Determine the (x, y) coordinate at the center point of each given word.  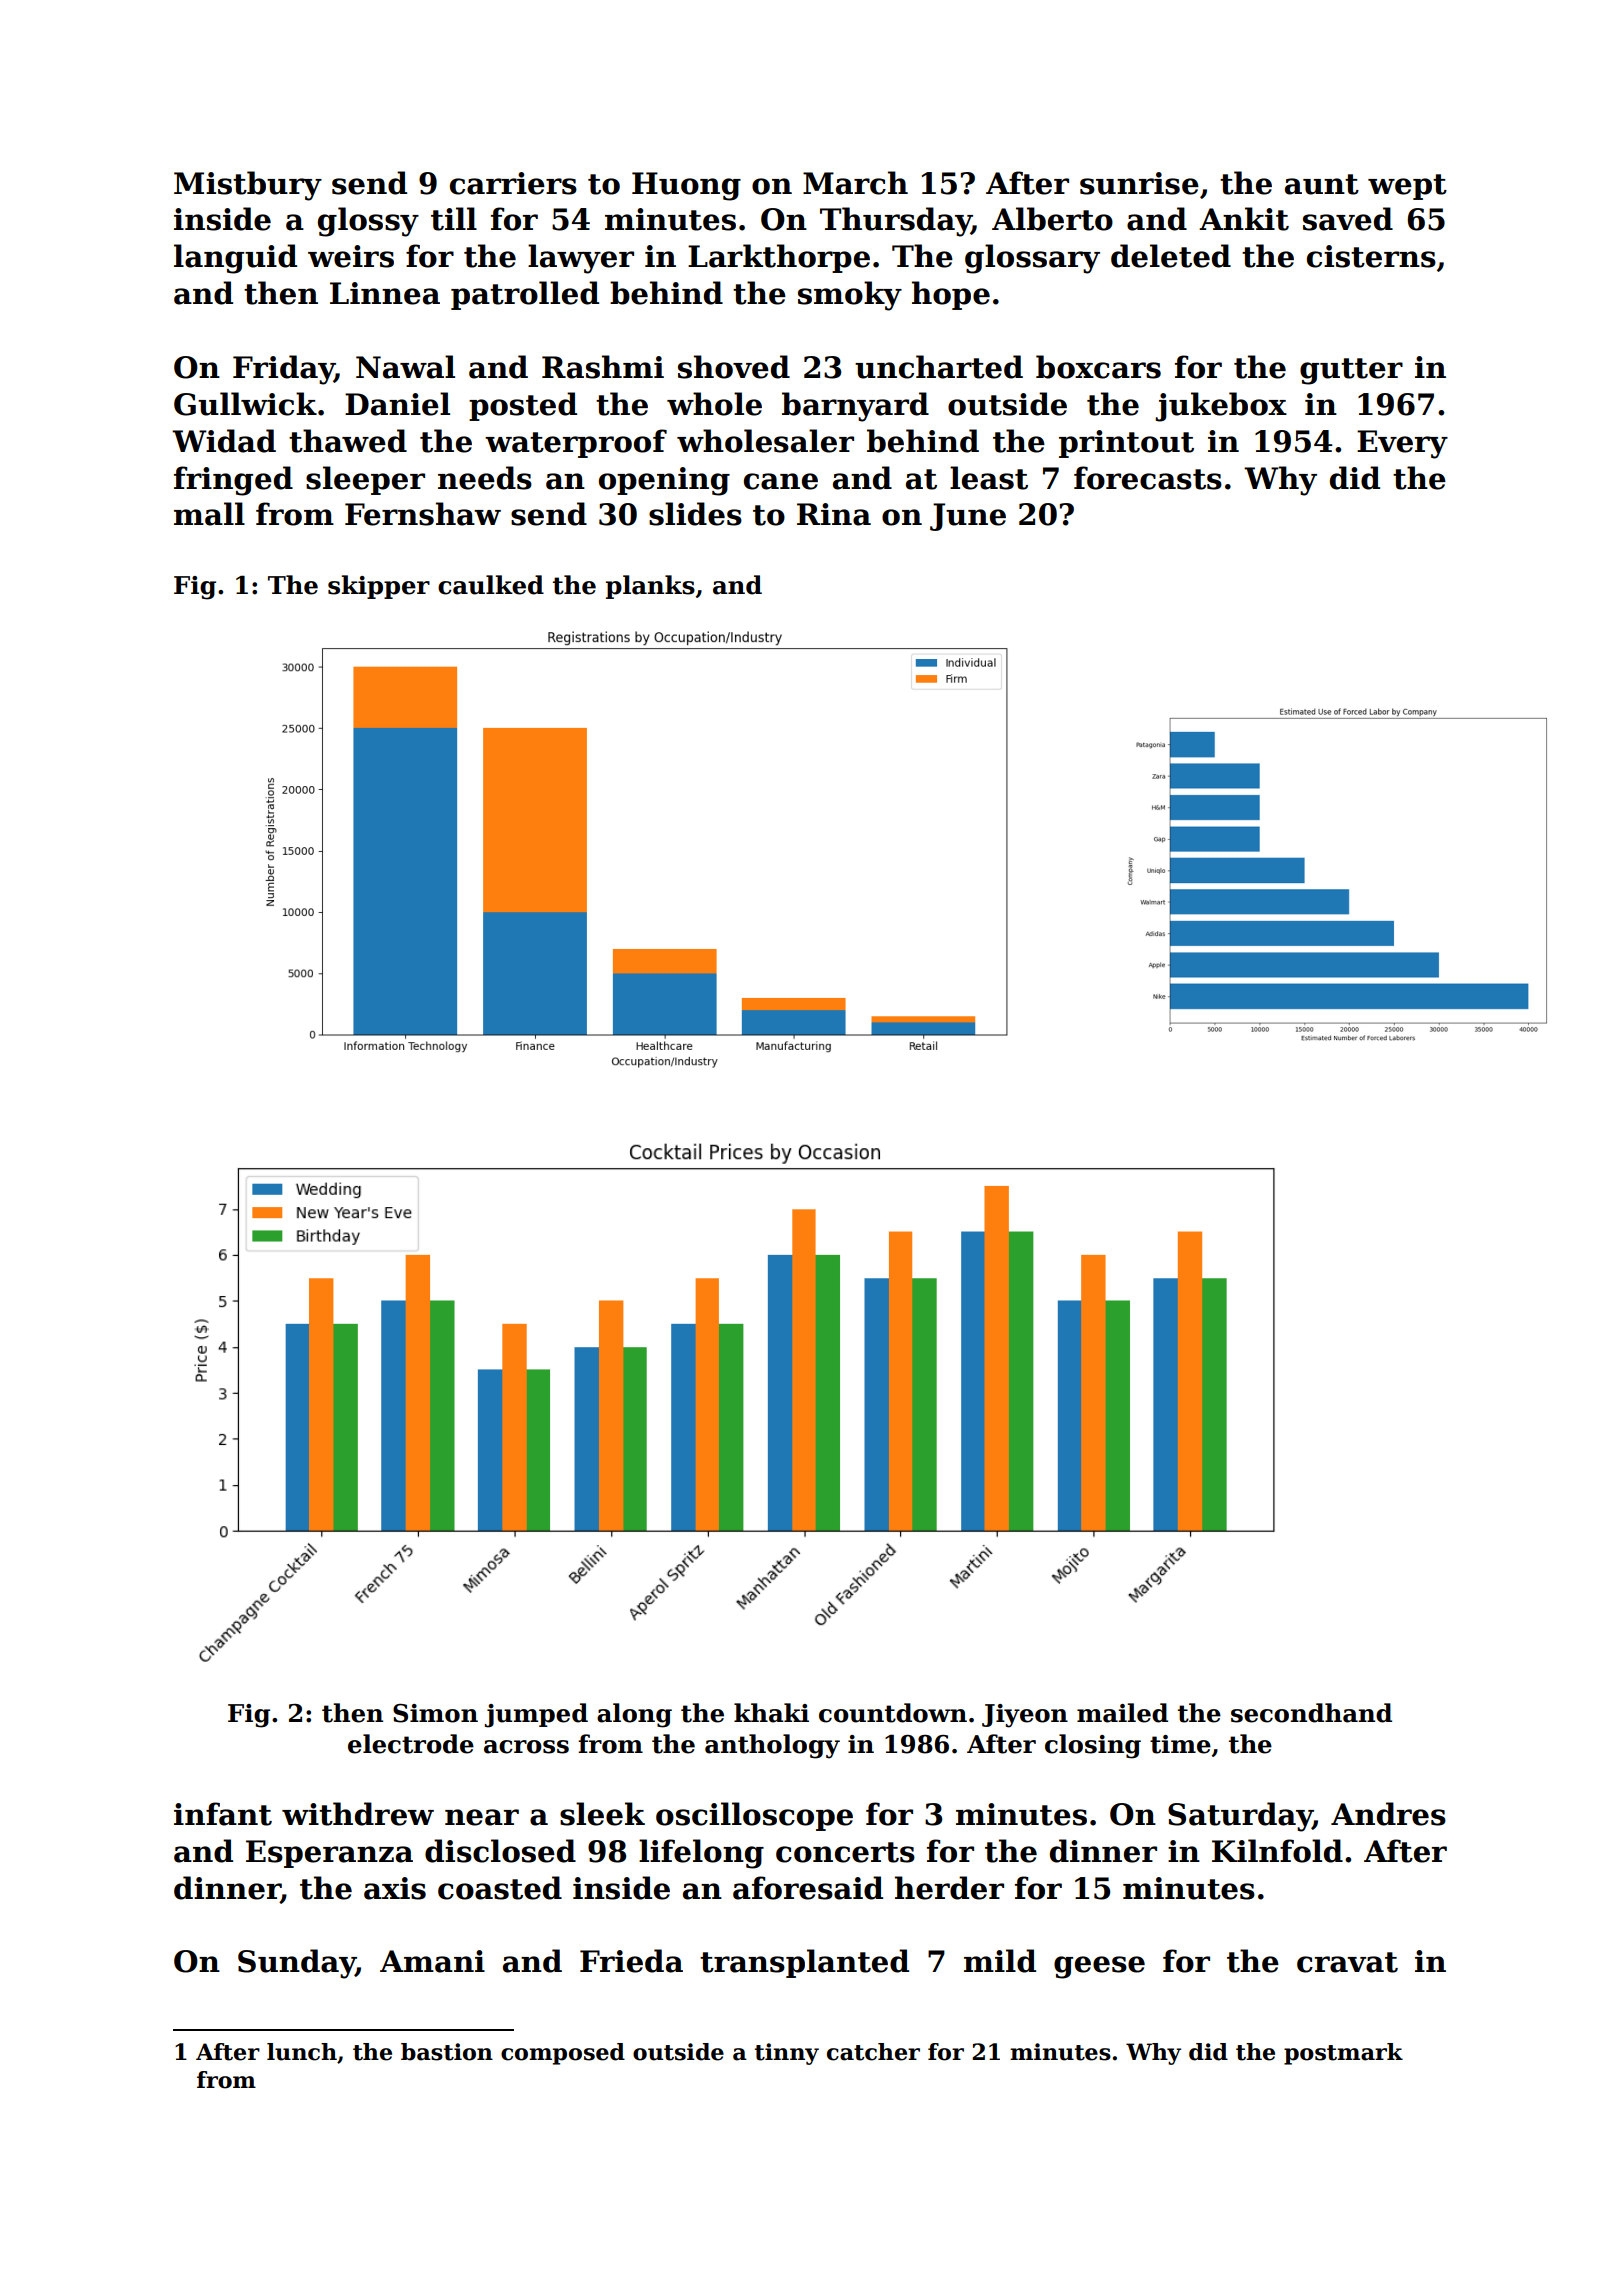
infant (223, 1814)
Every (1402, 444)
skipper (379, 587)
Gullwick (245, 404)
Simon (435, 1713)
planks (650, 587)
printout (1126, 444)
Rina (834, 514)
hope (951, 295)
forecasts (1148, 478)
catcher (873, 2052)
